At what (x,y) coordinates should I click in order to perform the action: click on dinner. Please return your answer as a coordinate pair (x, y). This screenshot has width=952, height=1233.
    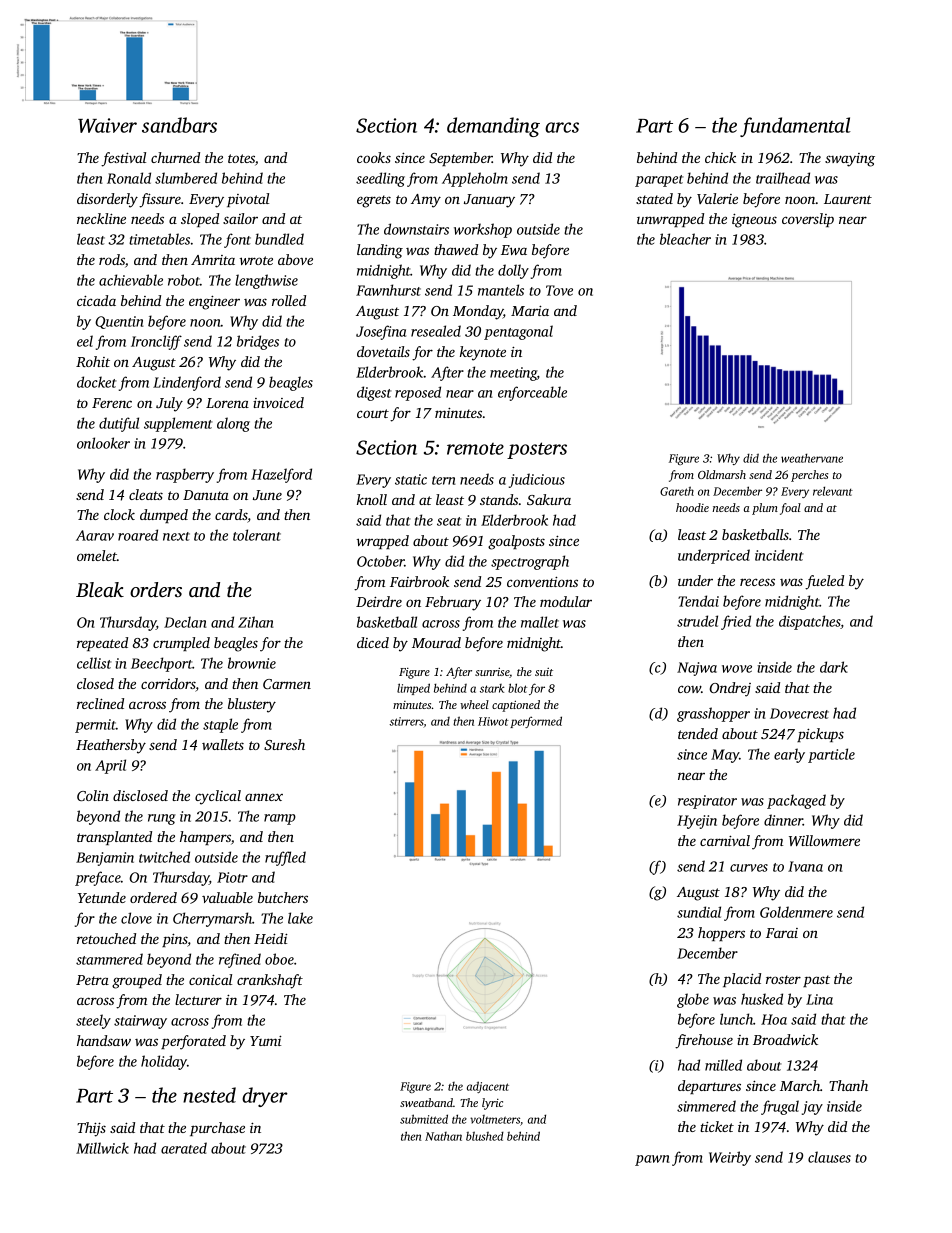
    Looking at the image, I should click on (783, 820).
